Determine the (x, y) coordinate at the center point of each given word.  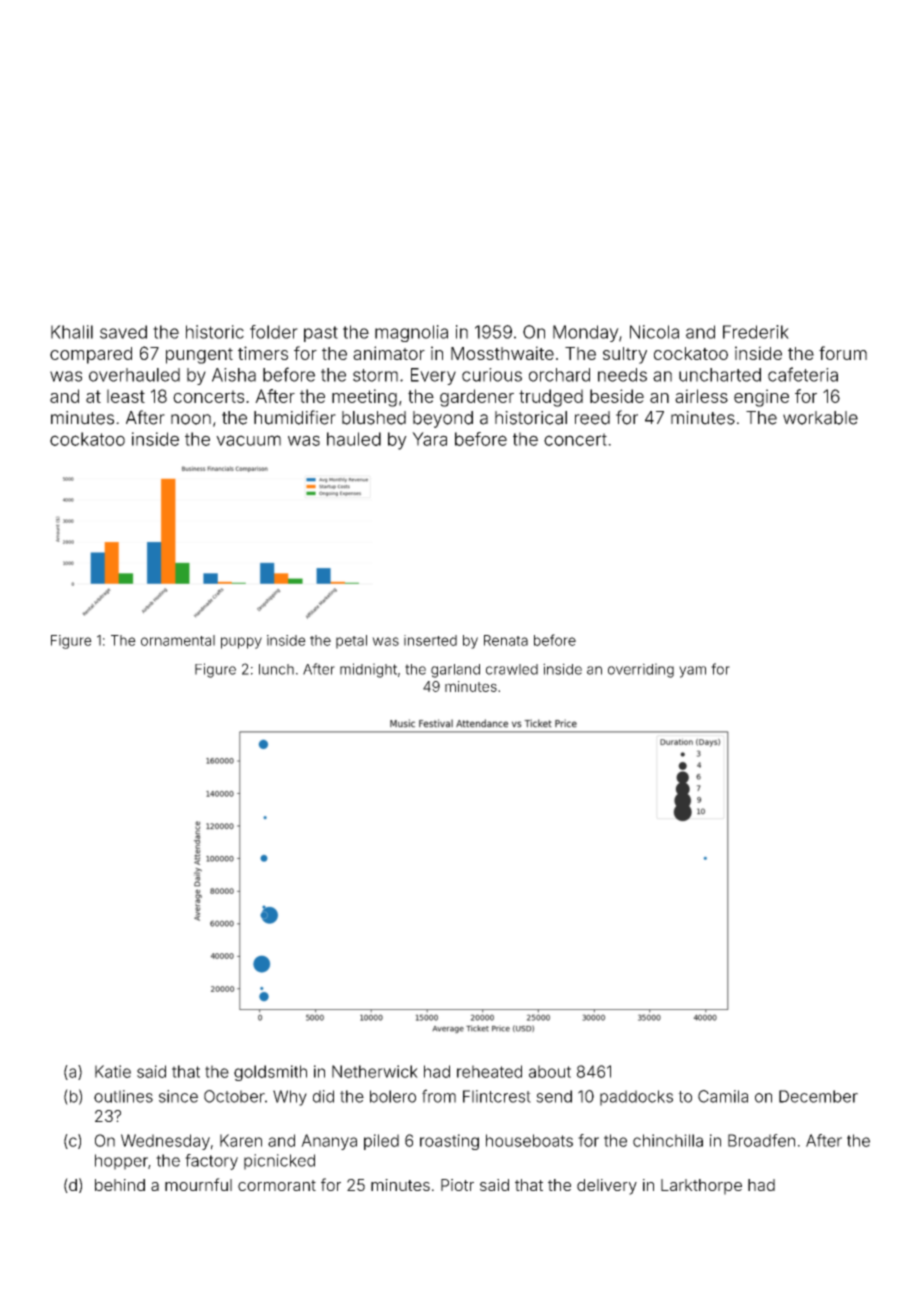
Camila (723, 1096)
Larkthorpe (701, 1187)
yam (692, 672)
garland (455, 671)
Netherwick (375, 1071)
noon (191, 419)
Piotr (457, 1185)
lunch (276, 669)
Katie (113, 1071)
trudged (551, 398)
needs (622, 375)
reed (592, 418)
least (126, 396)
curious (492, 375)
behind (120, 1185)
